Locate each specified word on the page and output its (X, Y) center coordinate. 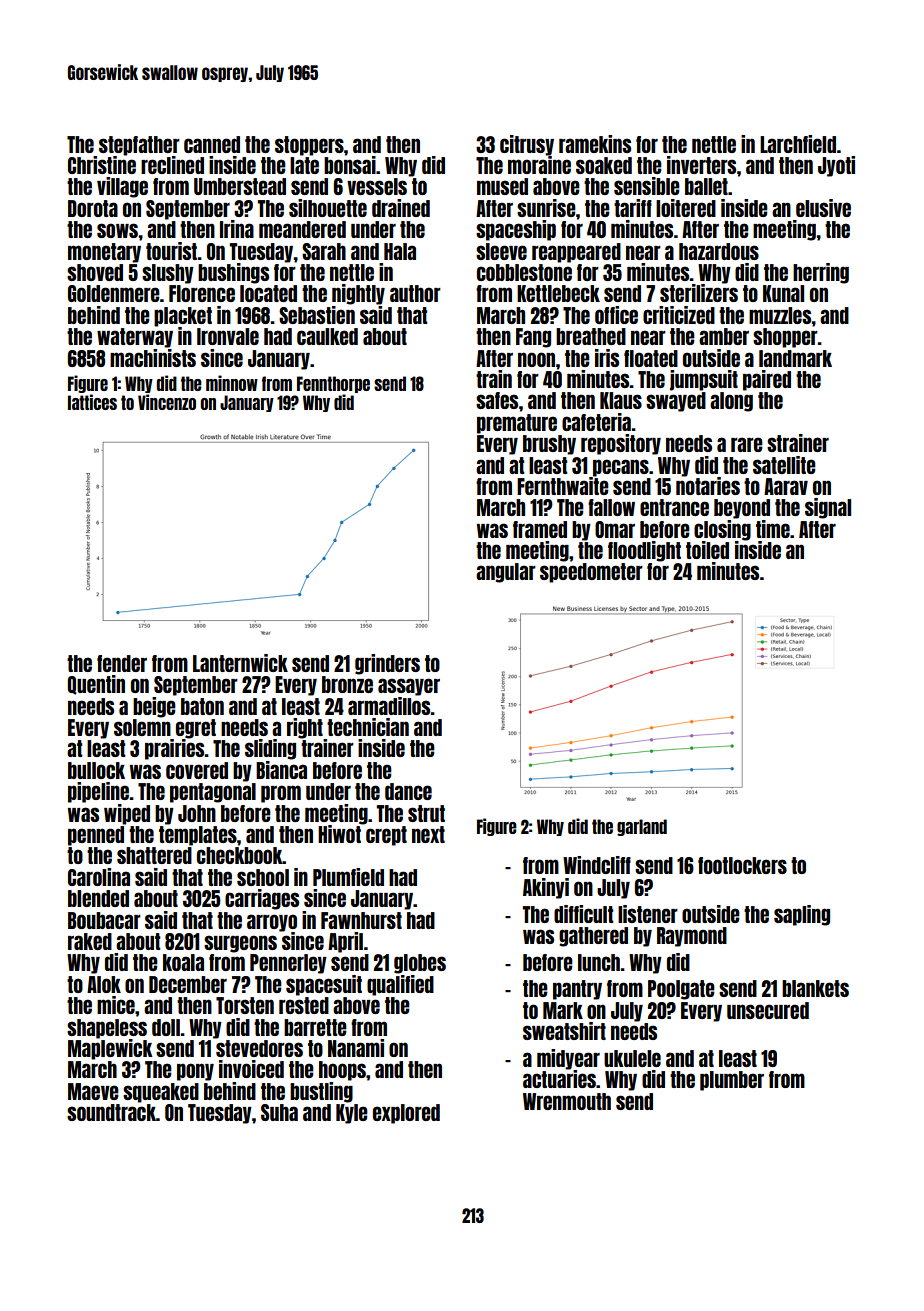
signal (828, 508)
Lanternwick (240, 663)
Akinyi (546, 888)
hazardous (719, 251)
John (197, 813)
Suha (279, 1112)
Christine (102, 165)
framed (540, 529)
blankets (815, 988)
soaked (604, 165)
